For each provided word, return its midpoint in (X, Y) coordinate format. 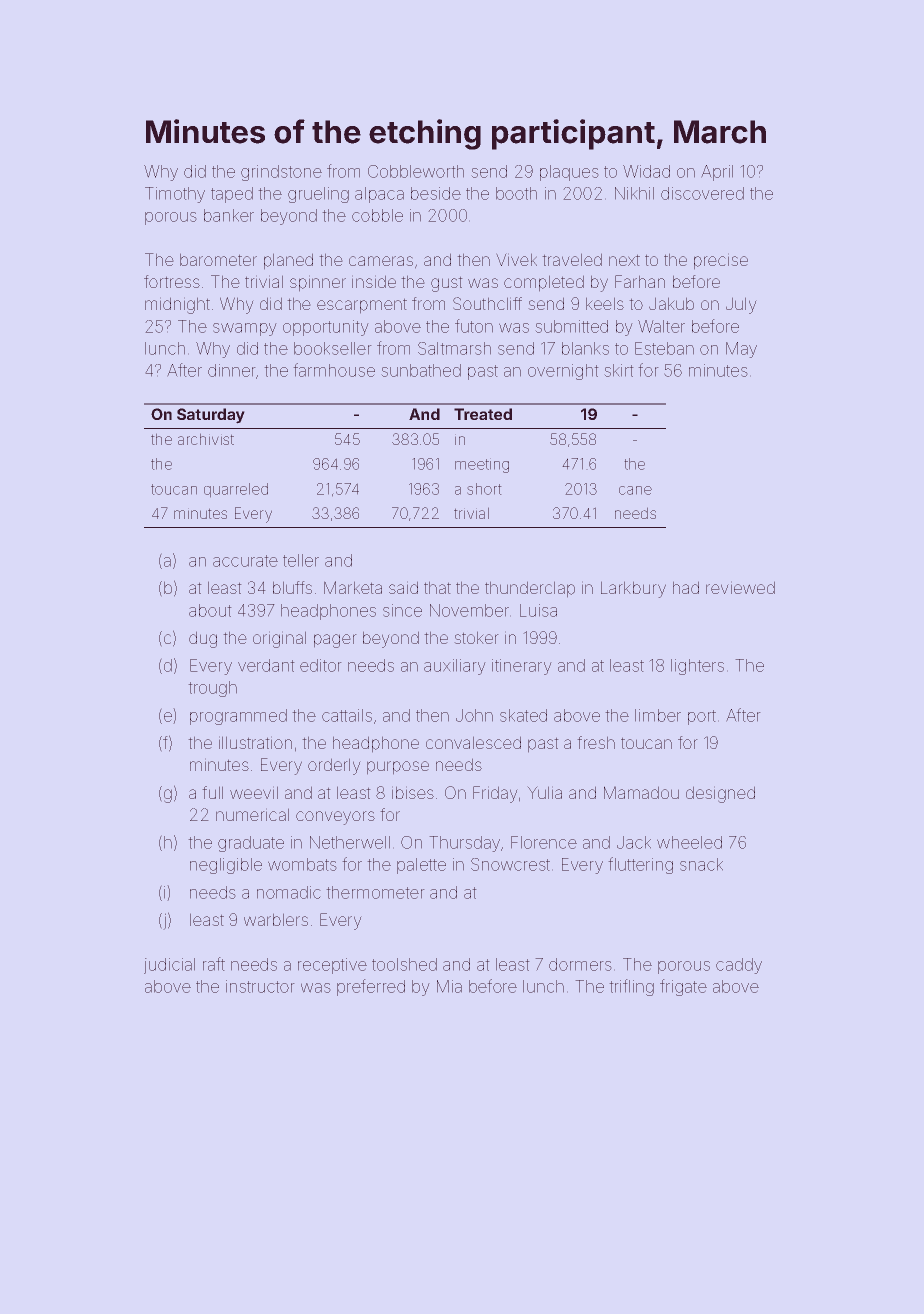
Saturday (211, 416)
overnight (563, 372)
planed (288, 261)
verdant (266, 665)
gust (447, 284)
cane (635, 490)
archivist (206, 439)
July (741, 305)
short (484, 489)
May (741, 350)
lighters (697, 667)
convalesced (473, 742)
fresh (596, 742)
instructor (260, 986)
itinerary (522, 667)
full (212, 792)
